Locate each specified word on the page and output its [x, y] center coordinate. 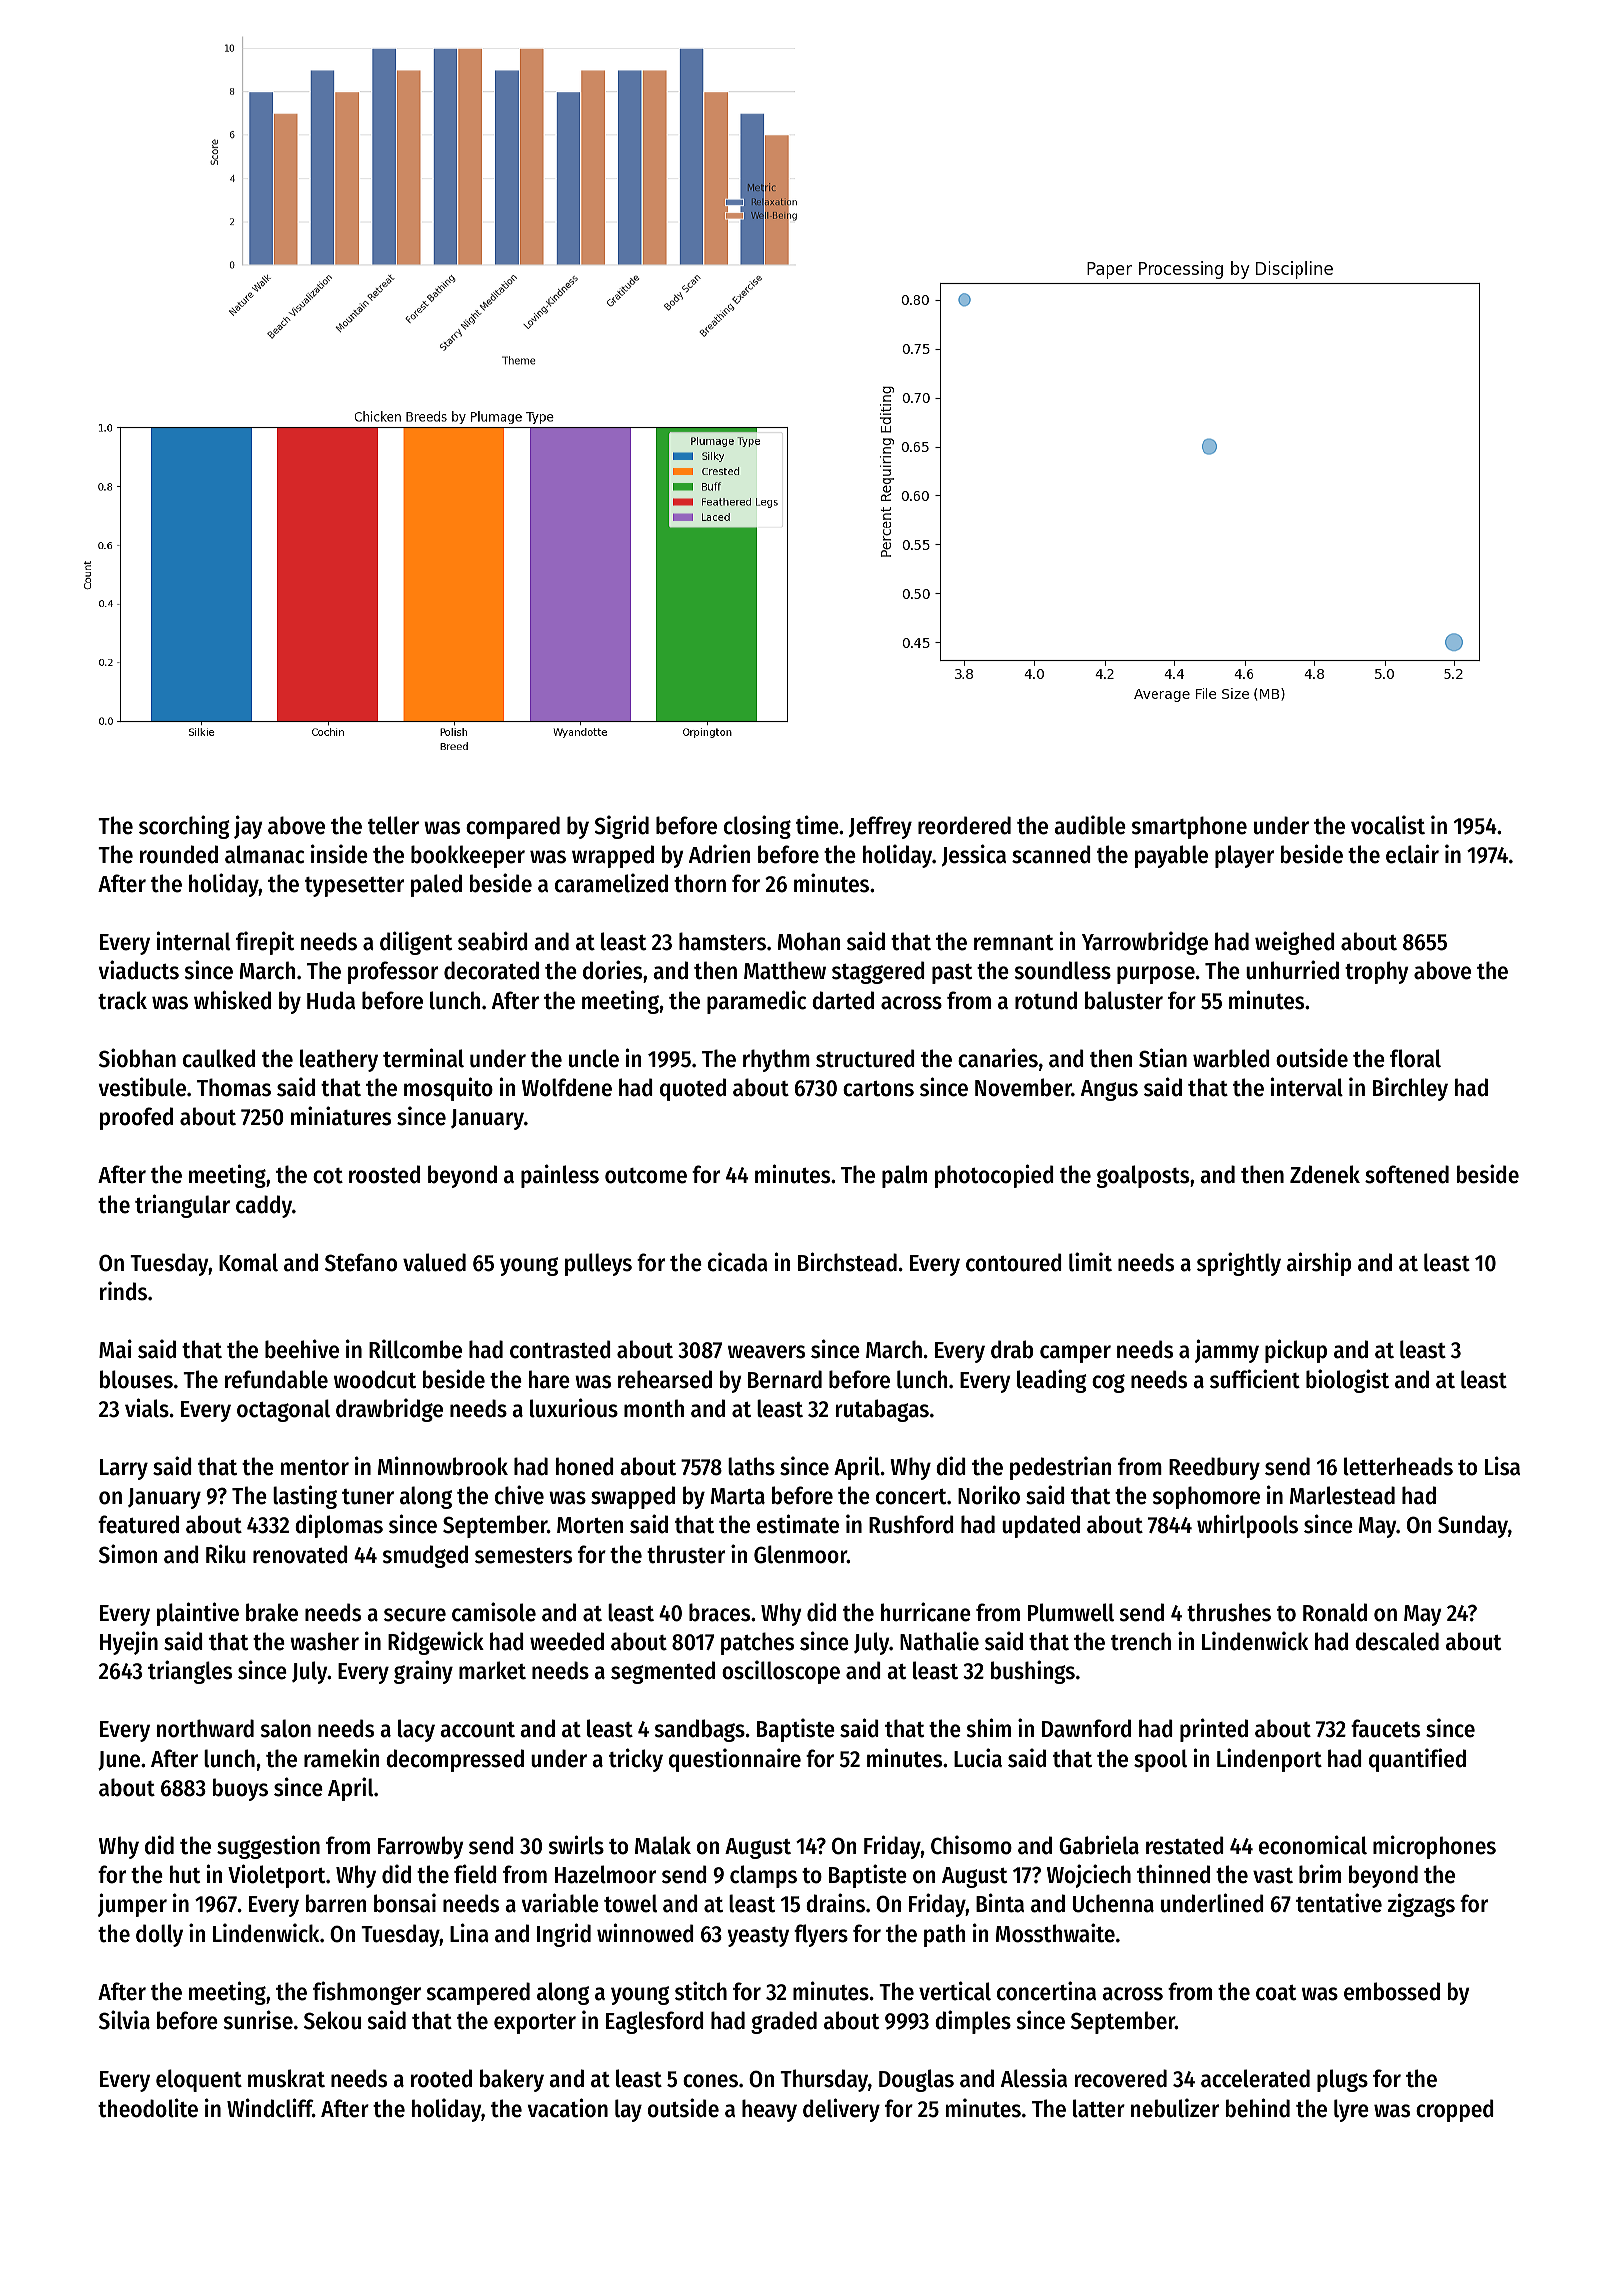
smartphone [1189, 827]
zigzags [1421, 1905]
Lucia [978, 1758]
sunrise [258, 2020]
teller [393, 825]
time [817, 825]
